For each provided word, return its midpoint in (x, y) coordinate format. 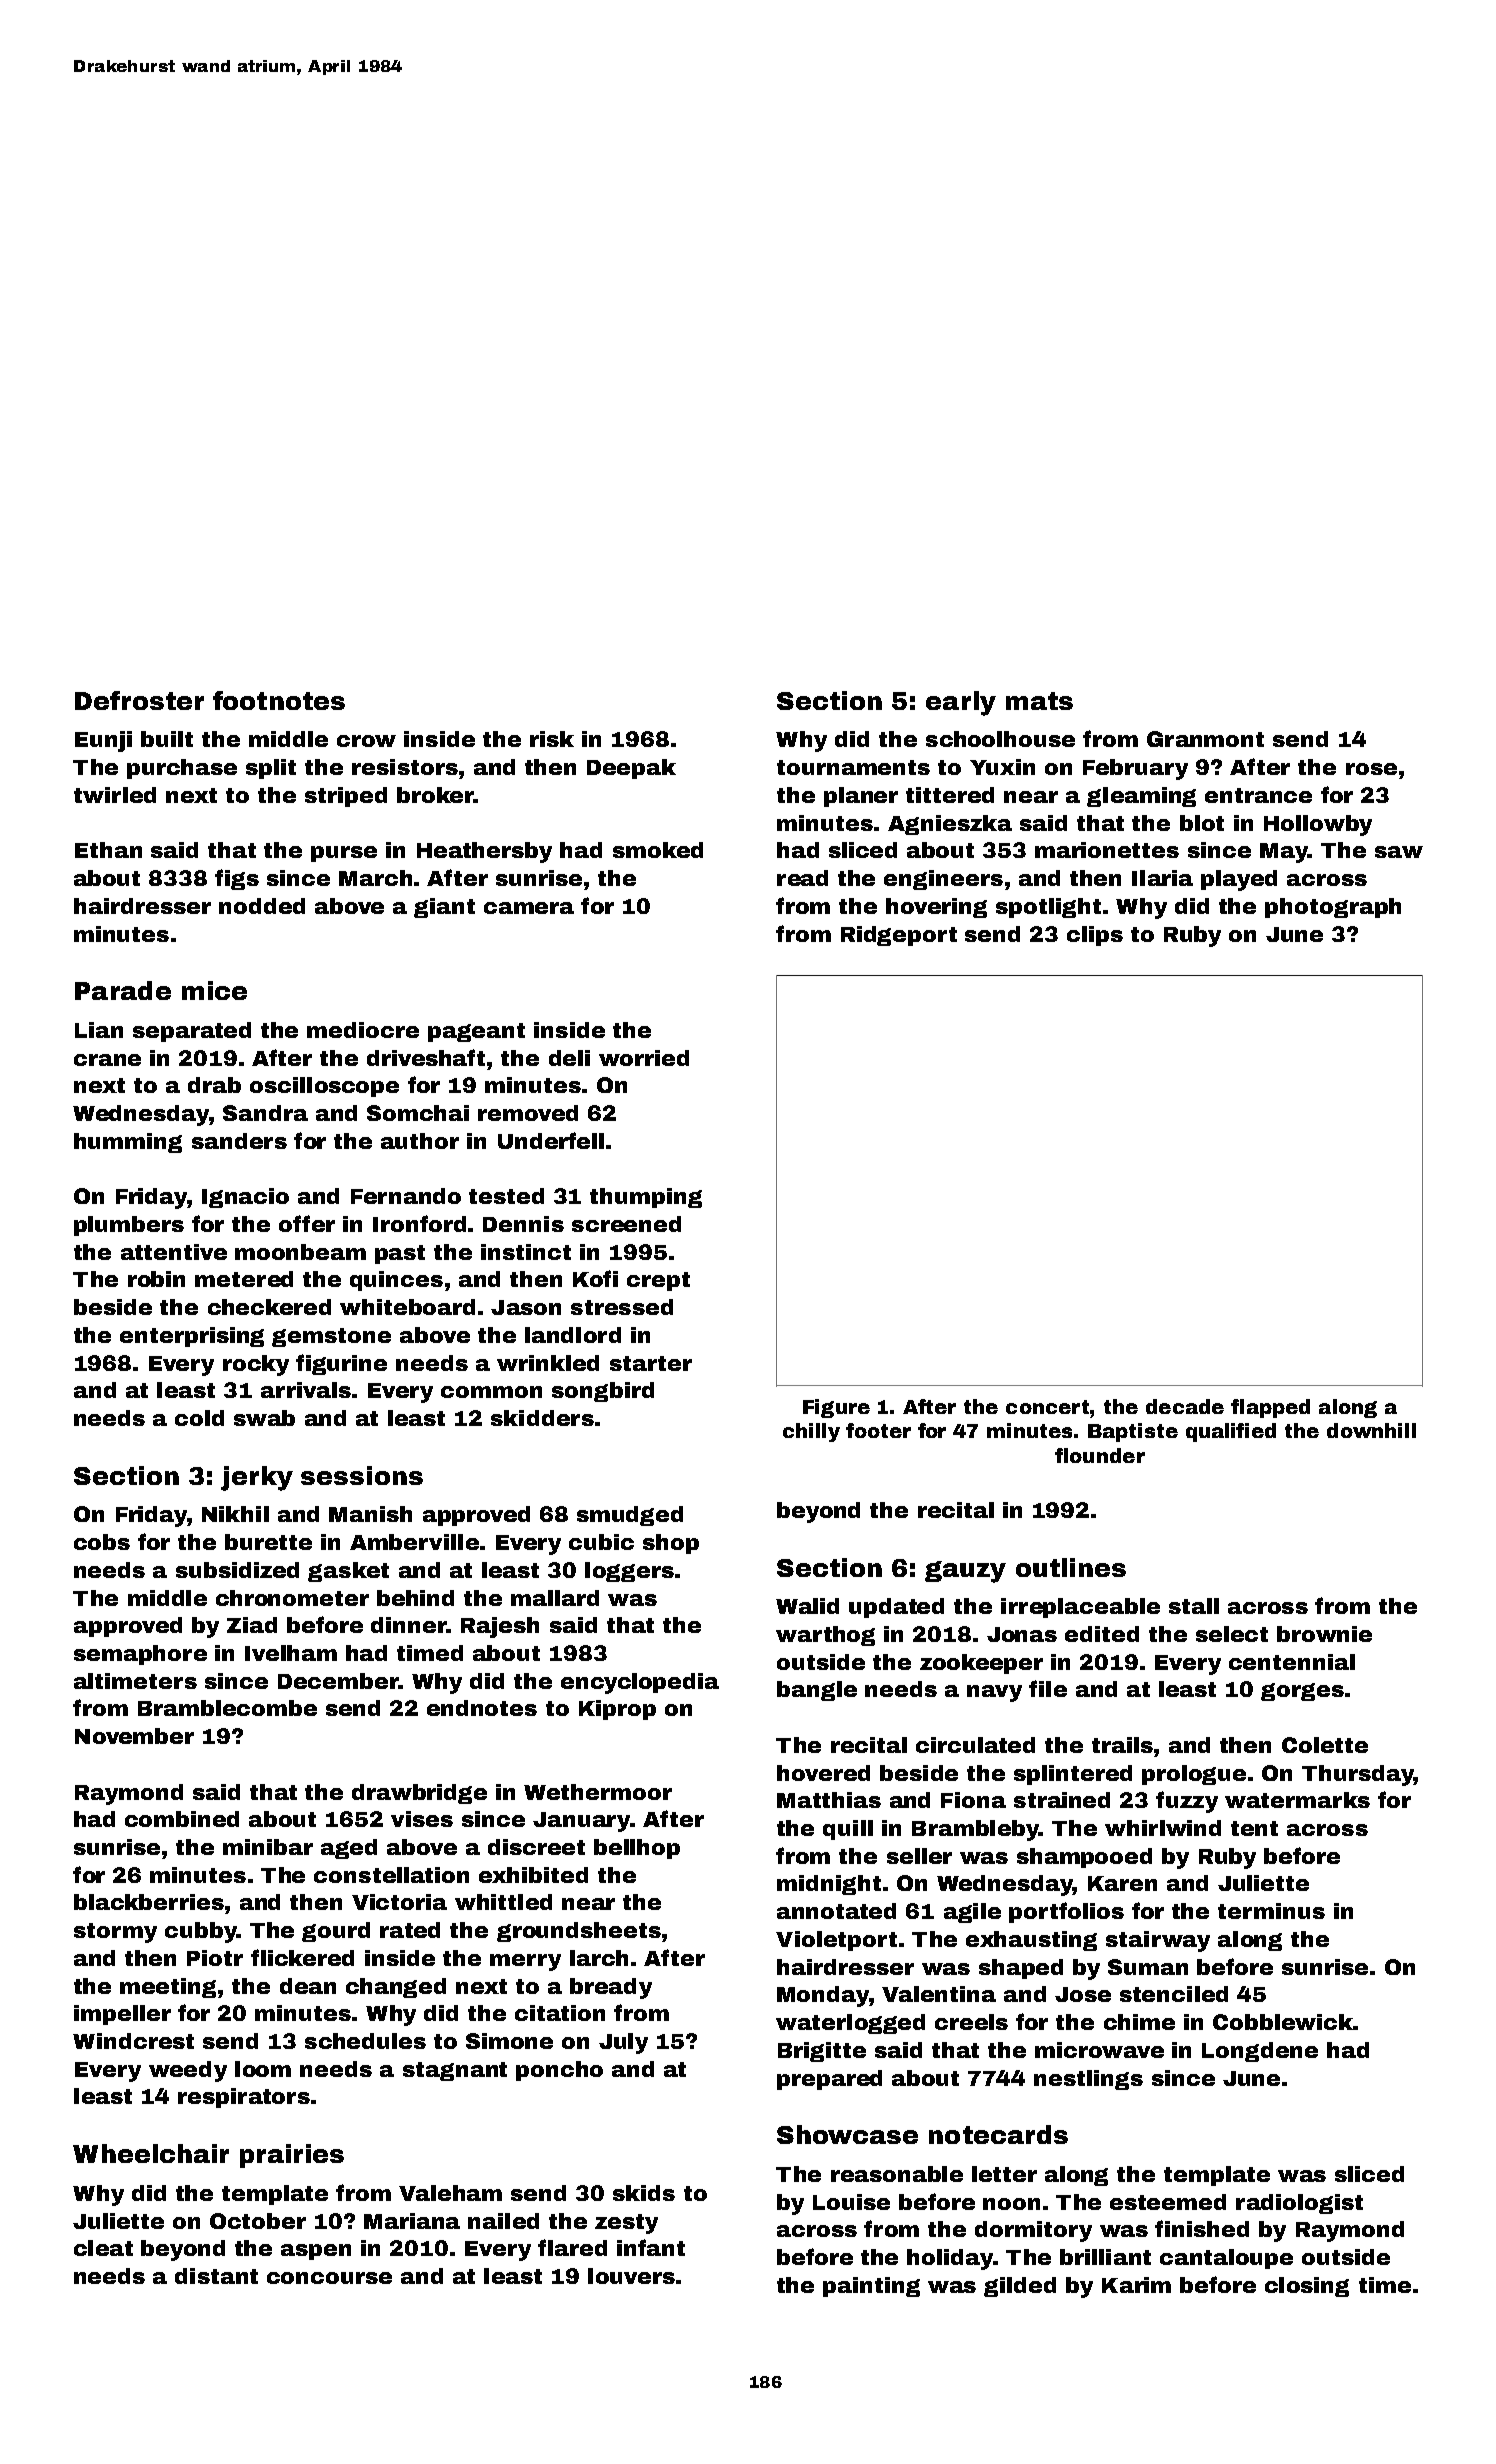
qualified (1231, 1432)
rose (1371, 769)
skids (644, 2193)
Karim (1136, 2285)
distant (216, 2276)
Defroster (139, 700)
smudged (630, 1516)
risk (552, 739)
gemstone (331, 1337)
